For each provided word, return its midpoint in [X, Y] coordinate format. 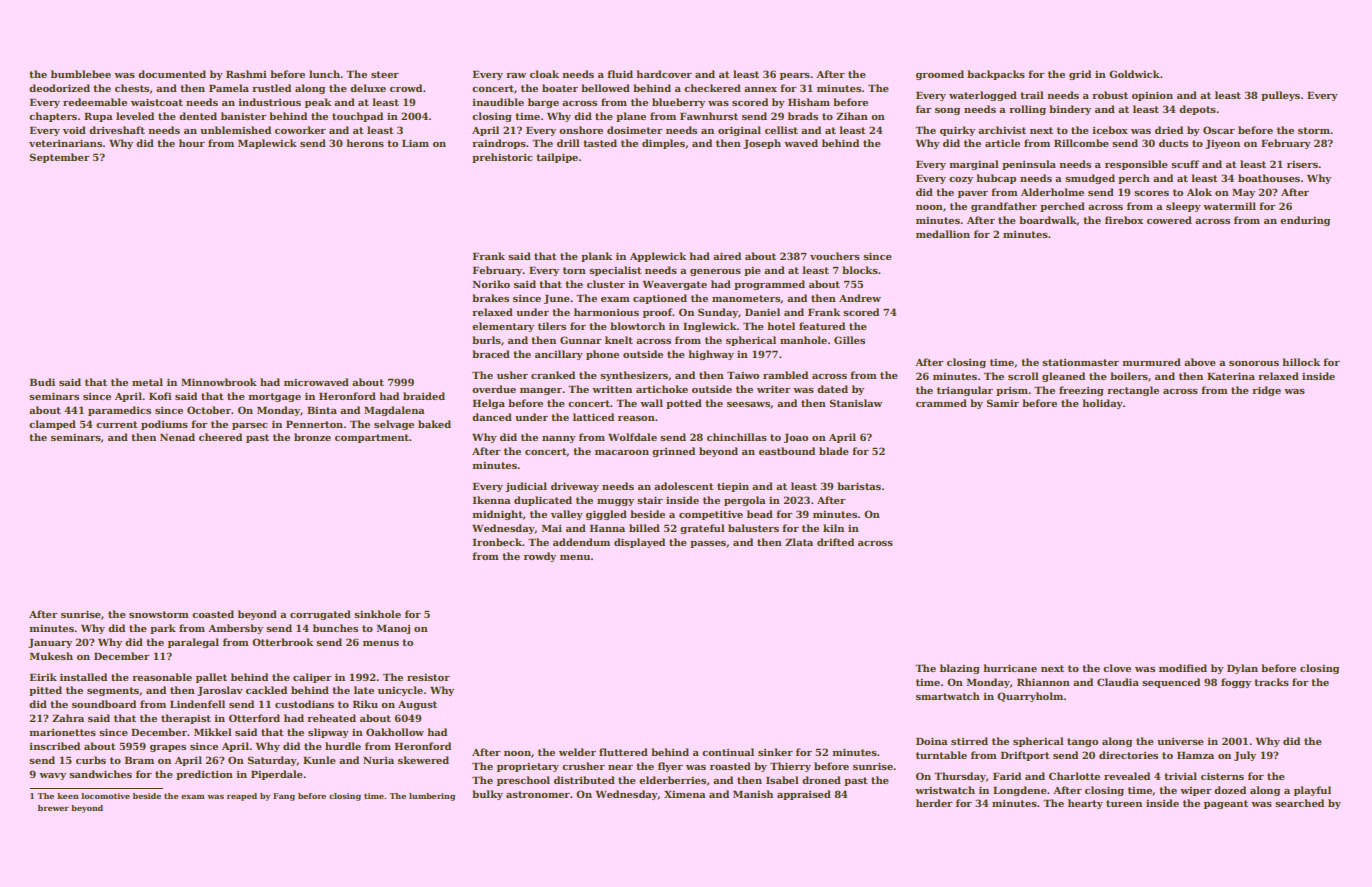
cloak [544, 74]
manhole [803, 340]
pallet [211, 678]
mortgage [274, 397]
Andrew [860, 298]
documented [172, 74]
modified [1183, 668]
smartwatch [948, 696]
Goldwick [1134, 74]
